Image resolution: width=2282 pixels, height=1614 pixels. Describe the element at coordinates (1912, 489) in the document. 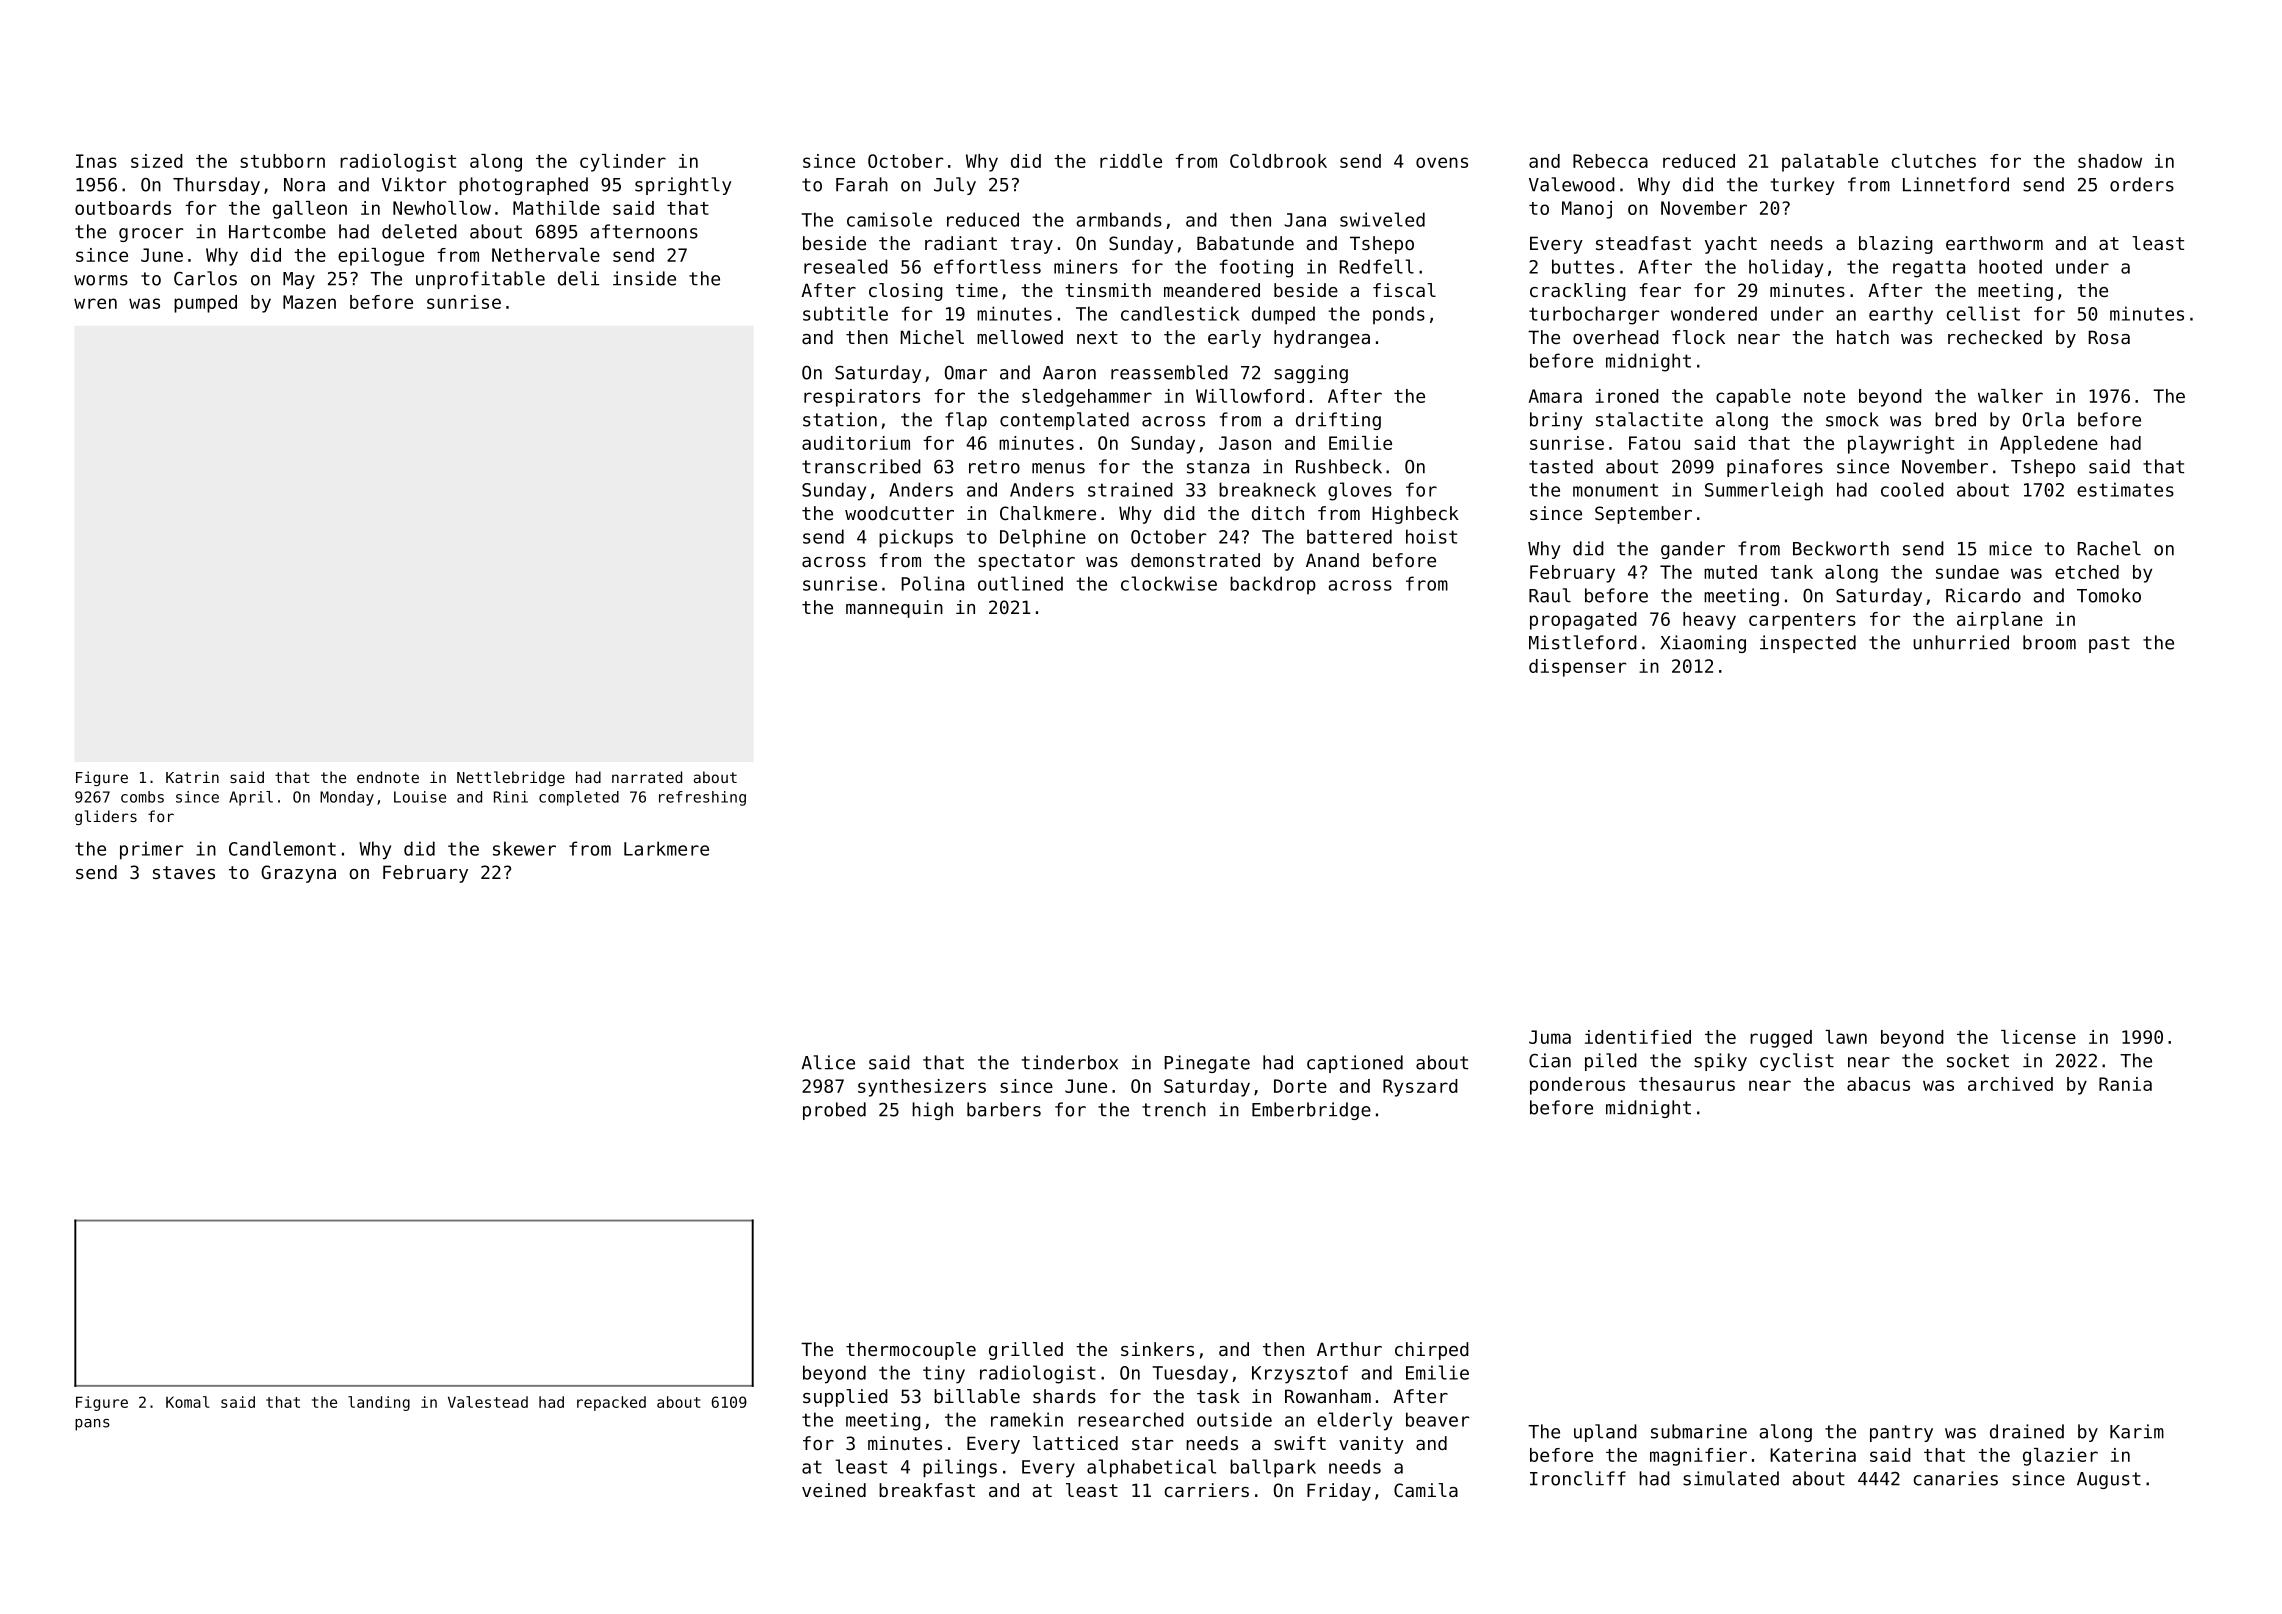

I see `cooled` at that location.
